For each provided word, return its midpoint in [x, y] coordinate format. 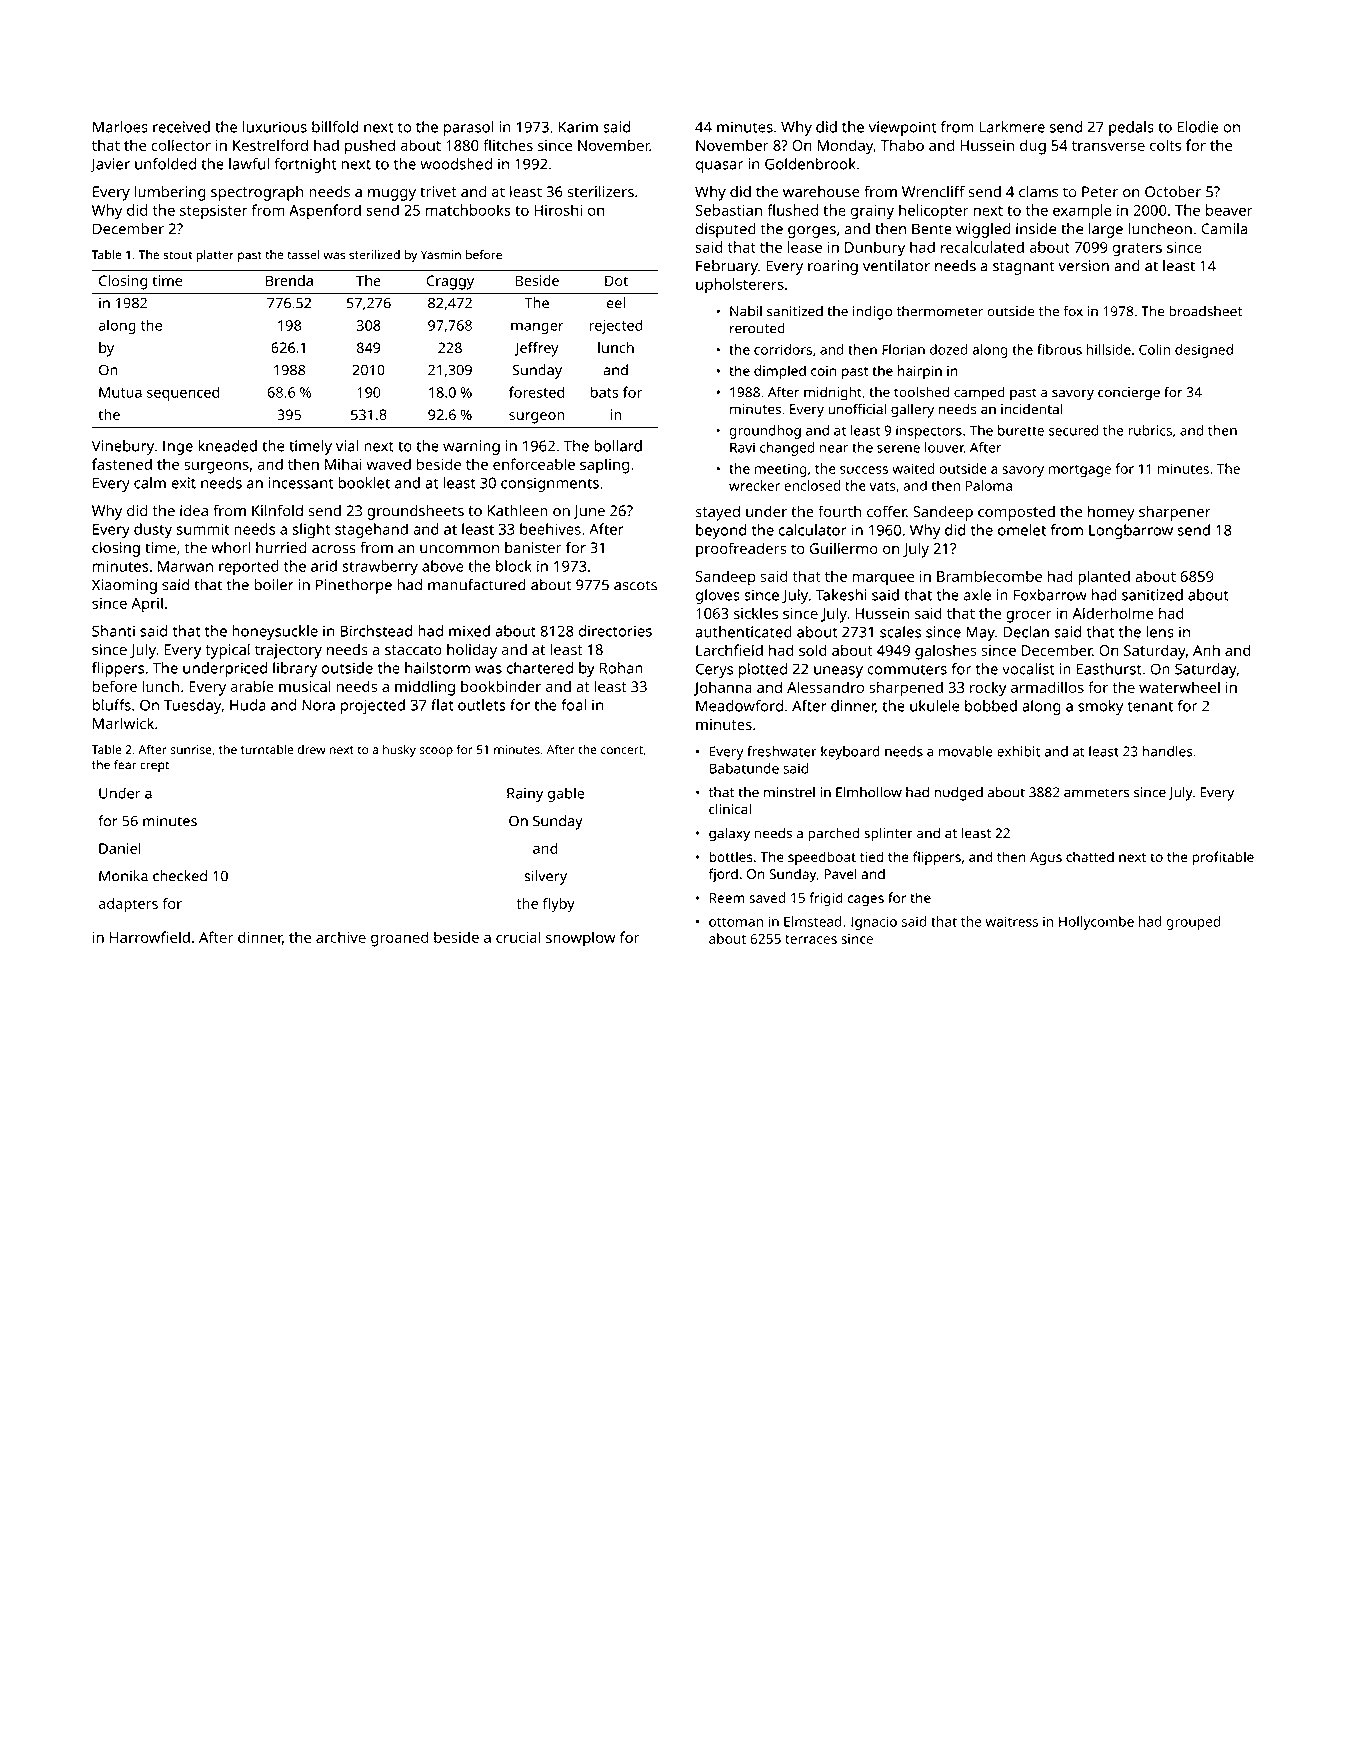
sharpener [1175, 513]
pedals [1131, 128]
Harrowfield [150, 937]
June [589, 512]
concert [622, 750]
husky [399, 750]
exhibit [1018, 751]
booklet [364, 483]
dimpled [780, 372]
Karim [578, 127]
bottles [731, 856]
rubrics [1150, 430]
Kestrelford [270, 145]
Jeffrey [536, 349]
